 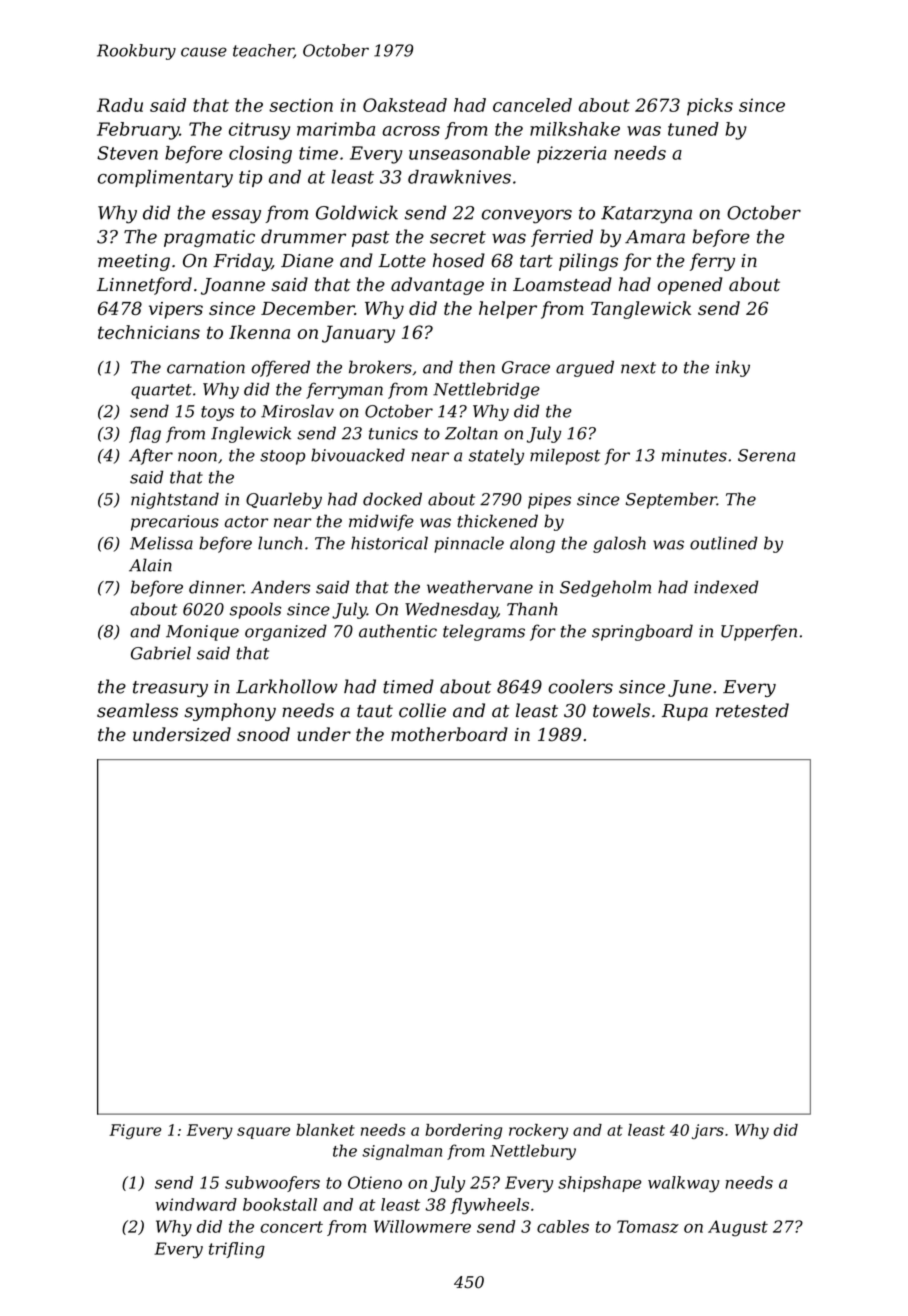 I want to click on square, so click(x=263, y=1133).
